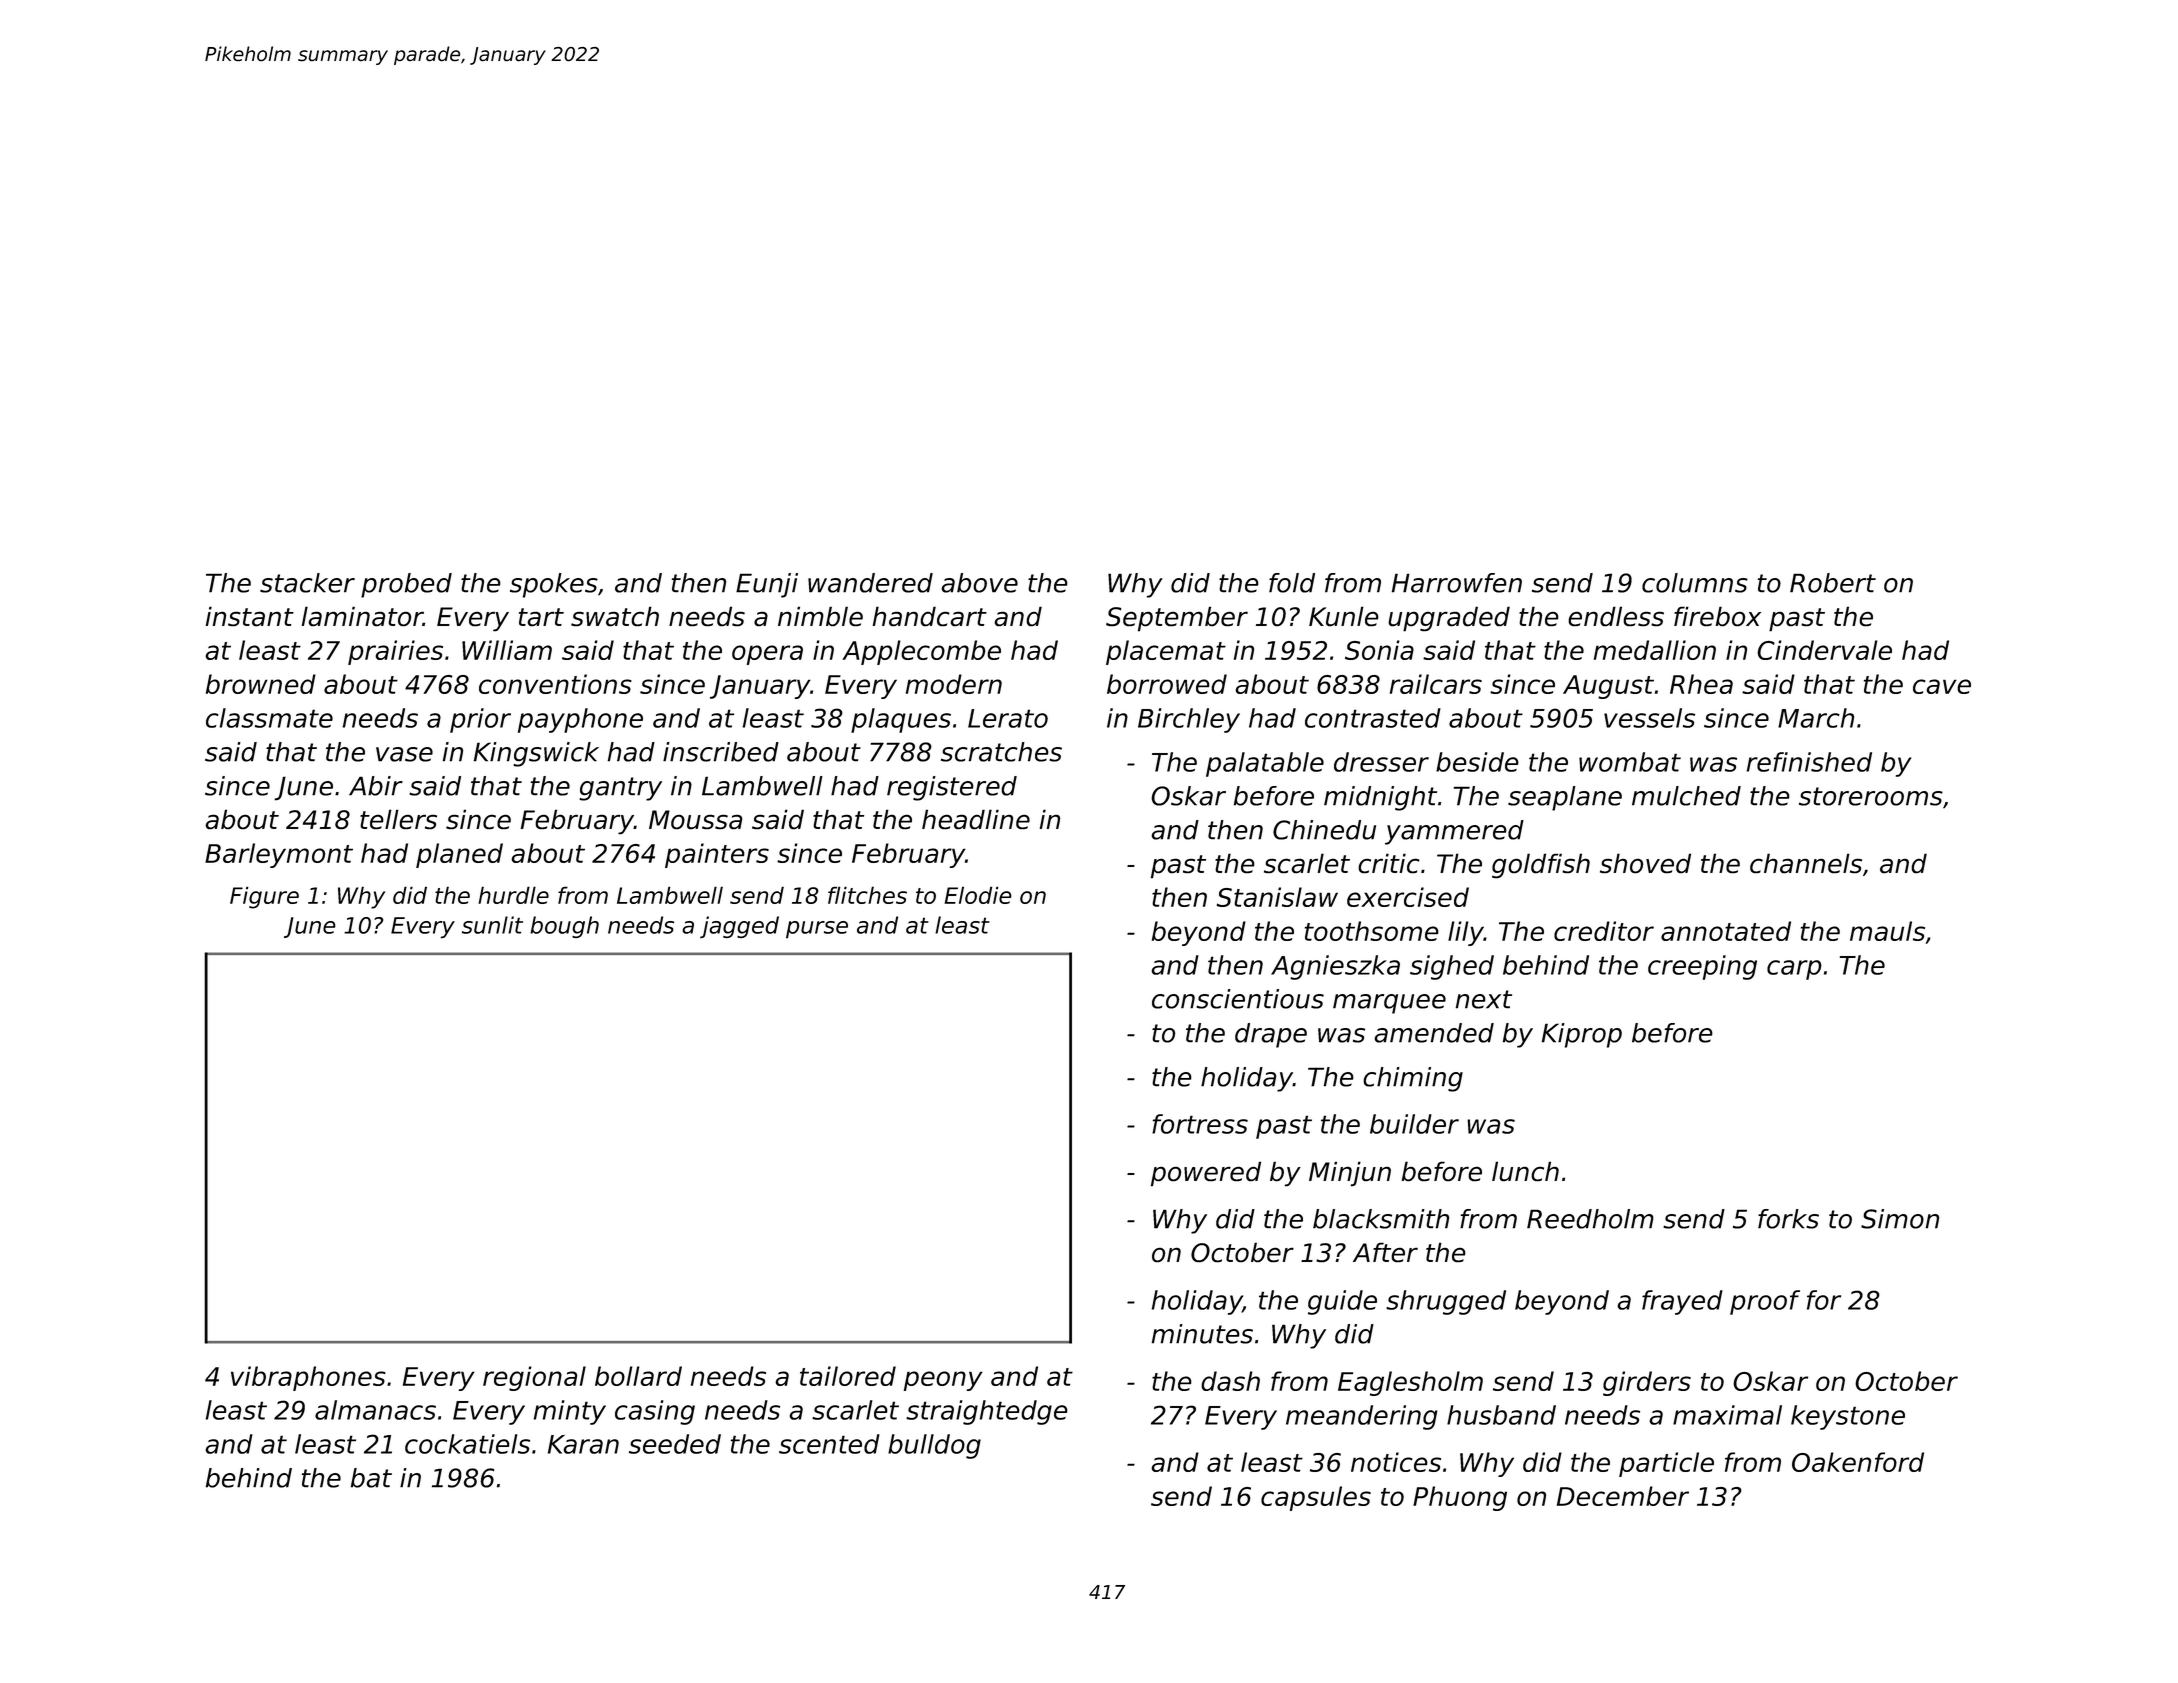 The image size is (2178, 1683). Describe the element at coordinates (978, 895) in the document. I see `Elodie` at that location.
